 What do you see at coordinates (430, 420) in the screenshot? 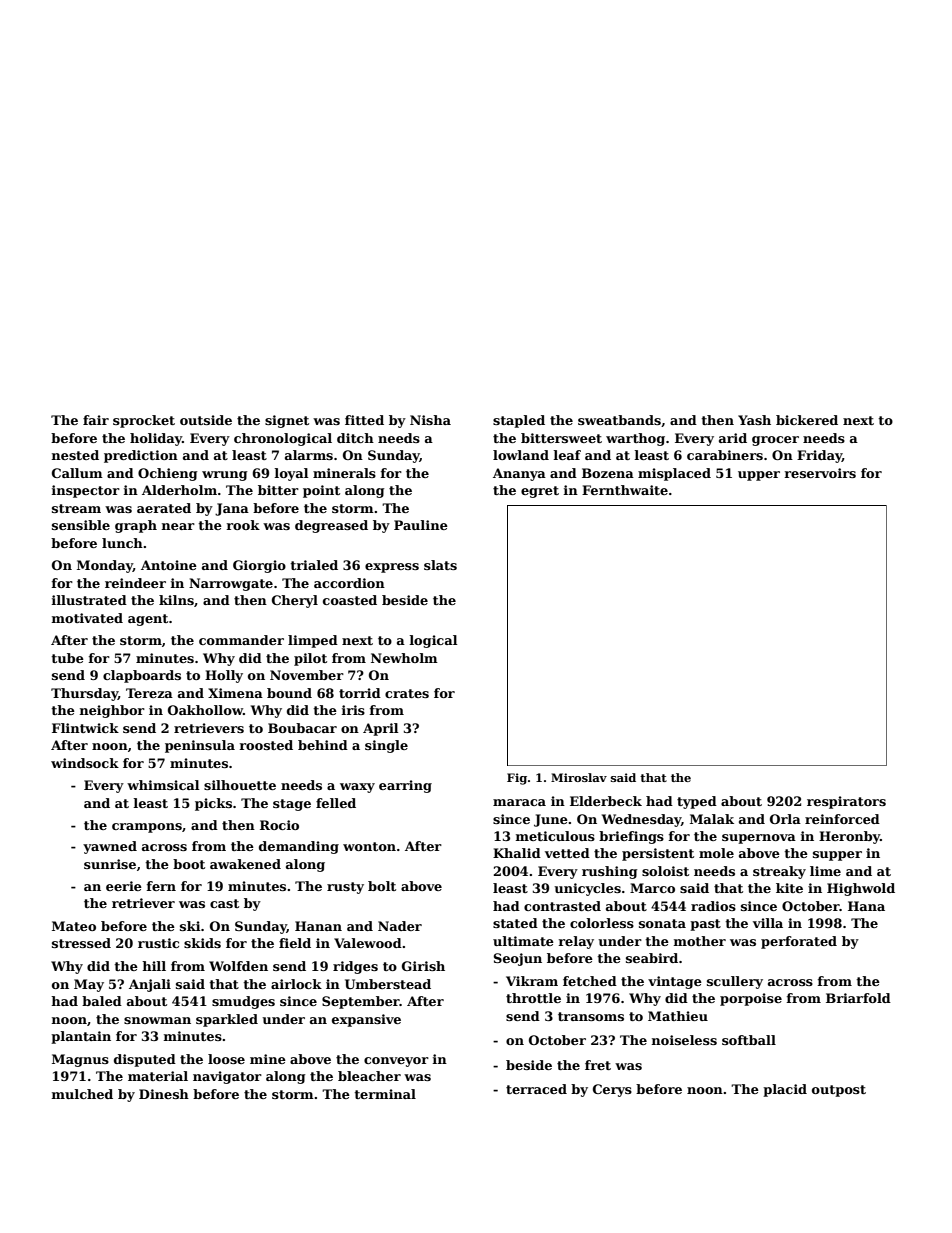
I see `Nisha` at bounding box center [430, 420].
